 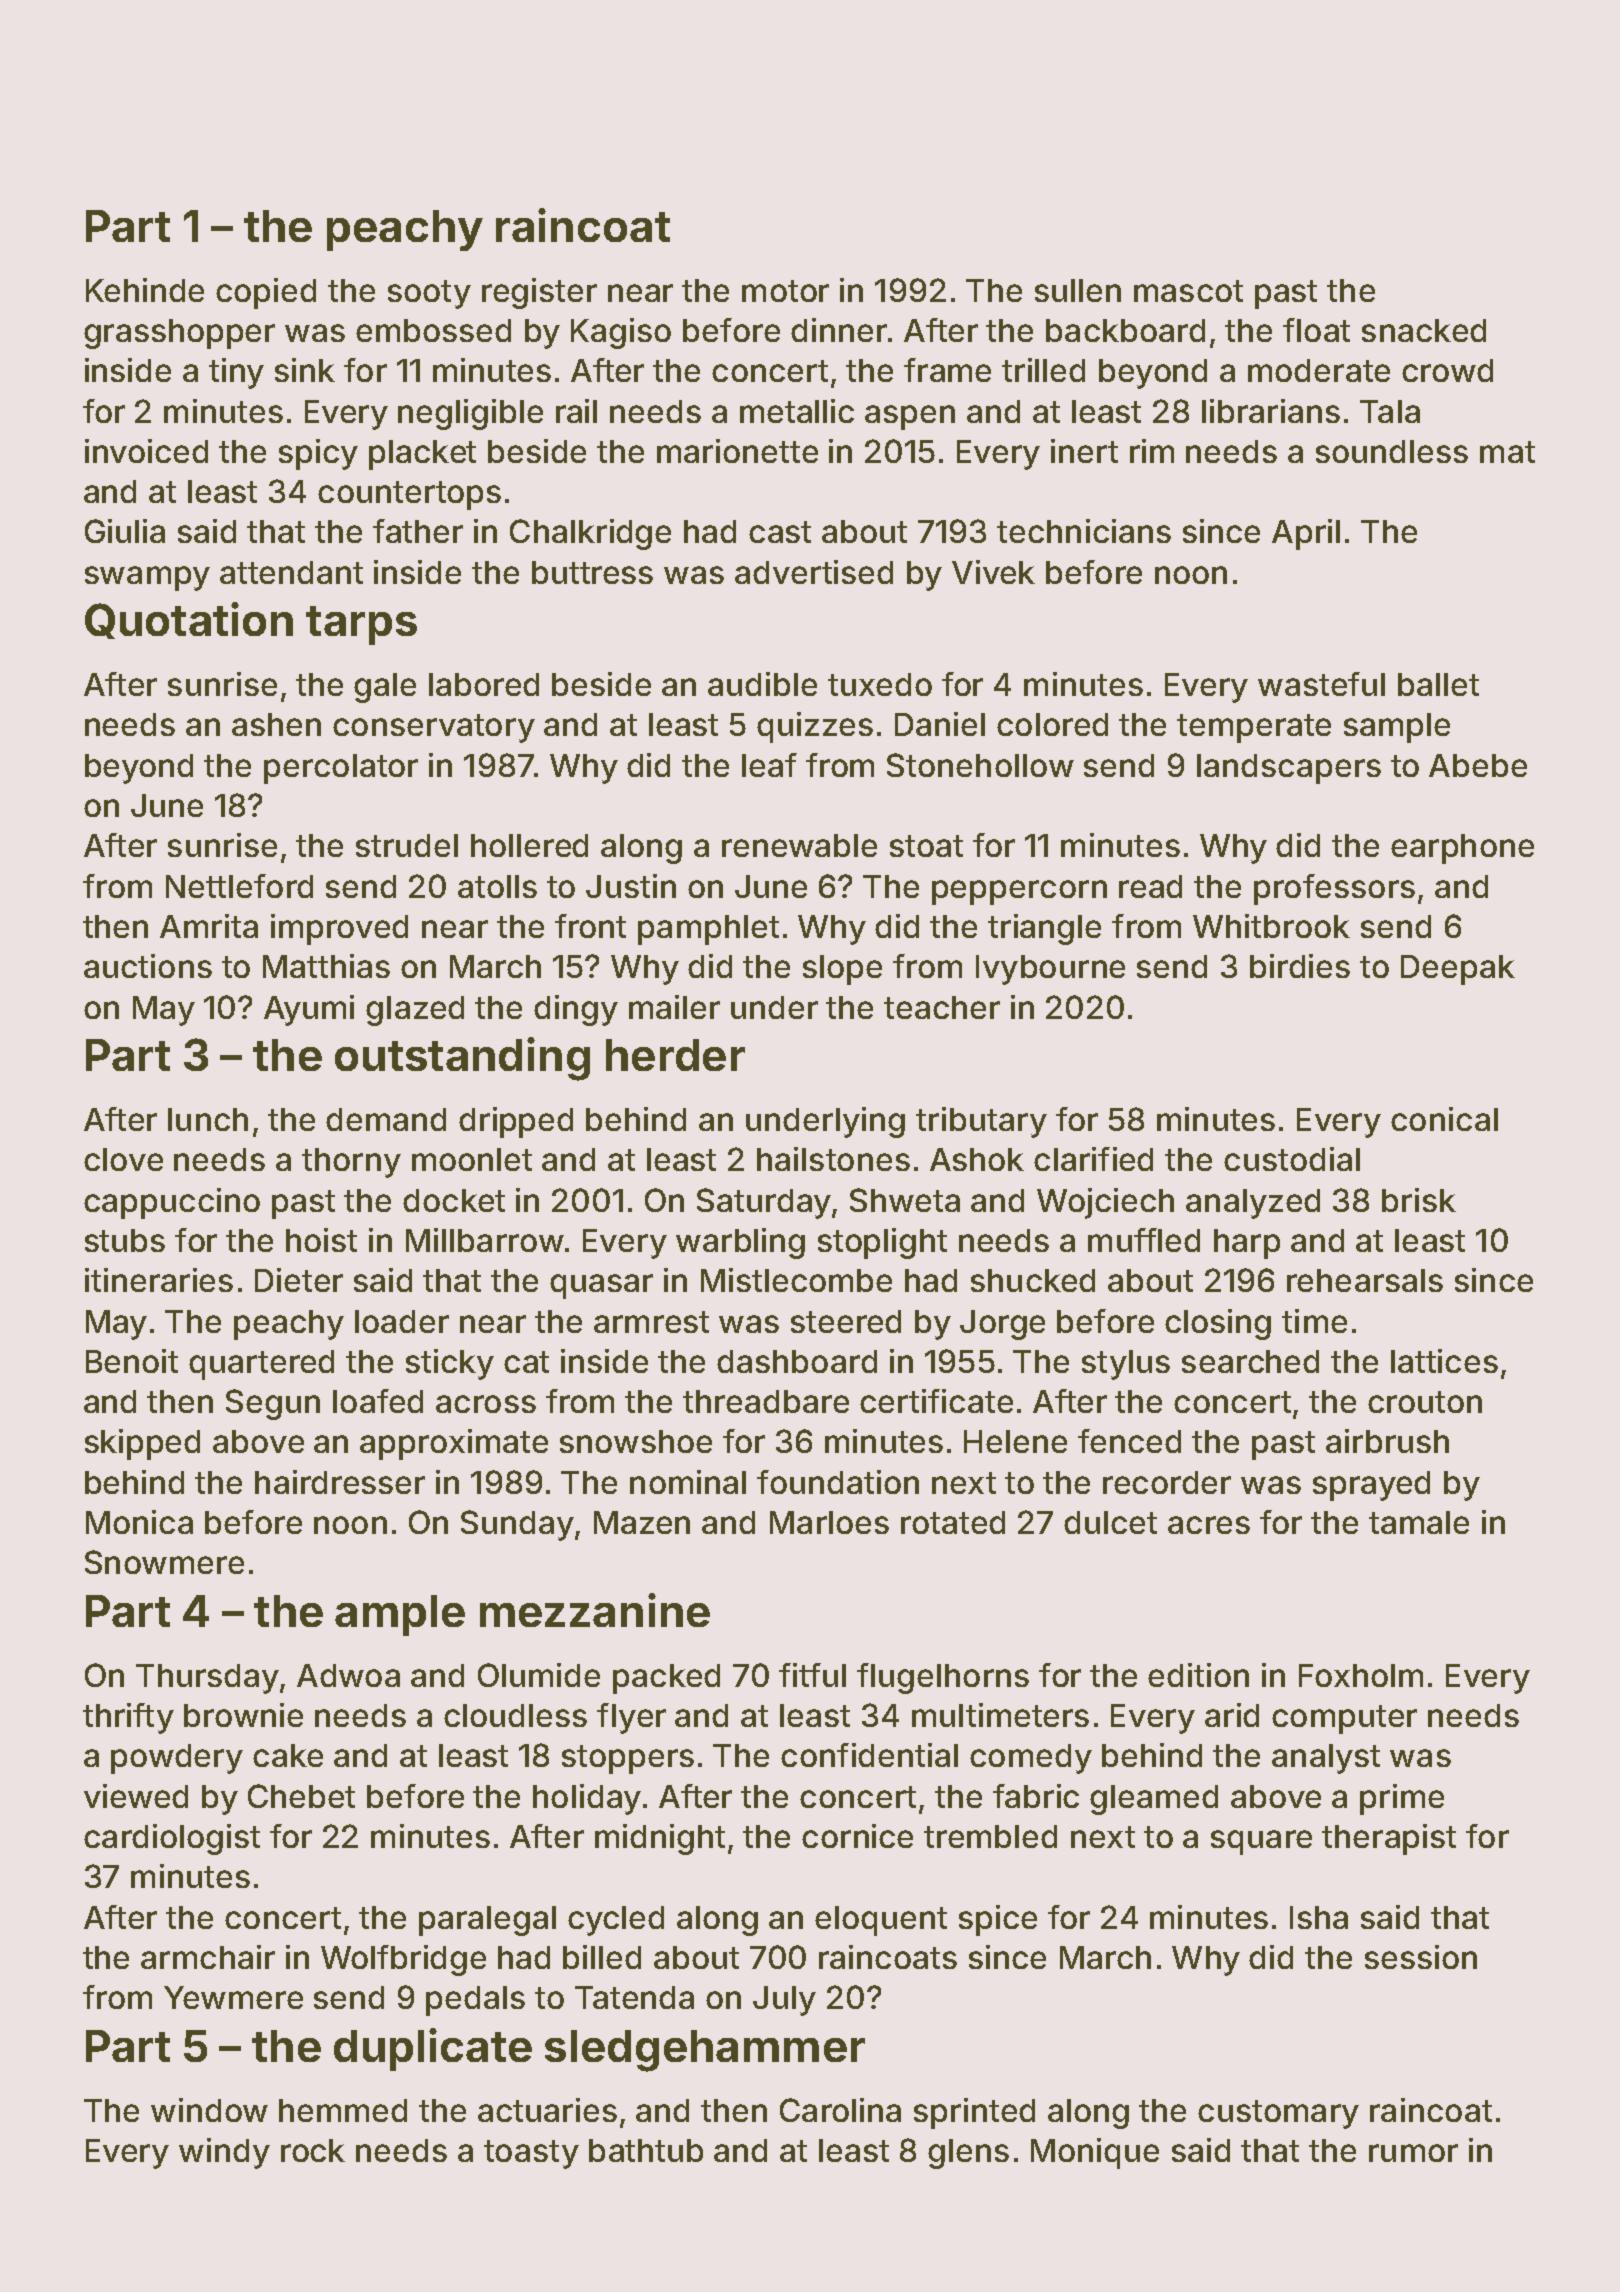 What do you see at coordinates (829, 1522) in the page?
I see `Marloes` at bounding box center [829, 1522].
